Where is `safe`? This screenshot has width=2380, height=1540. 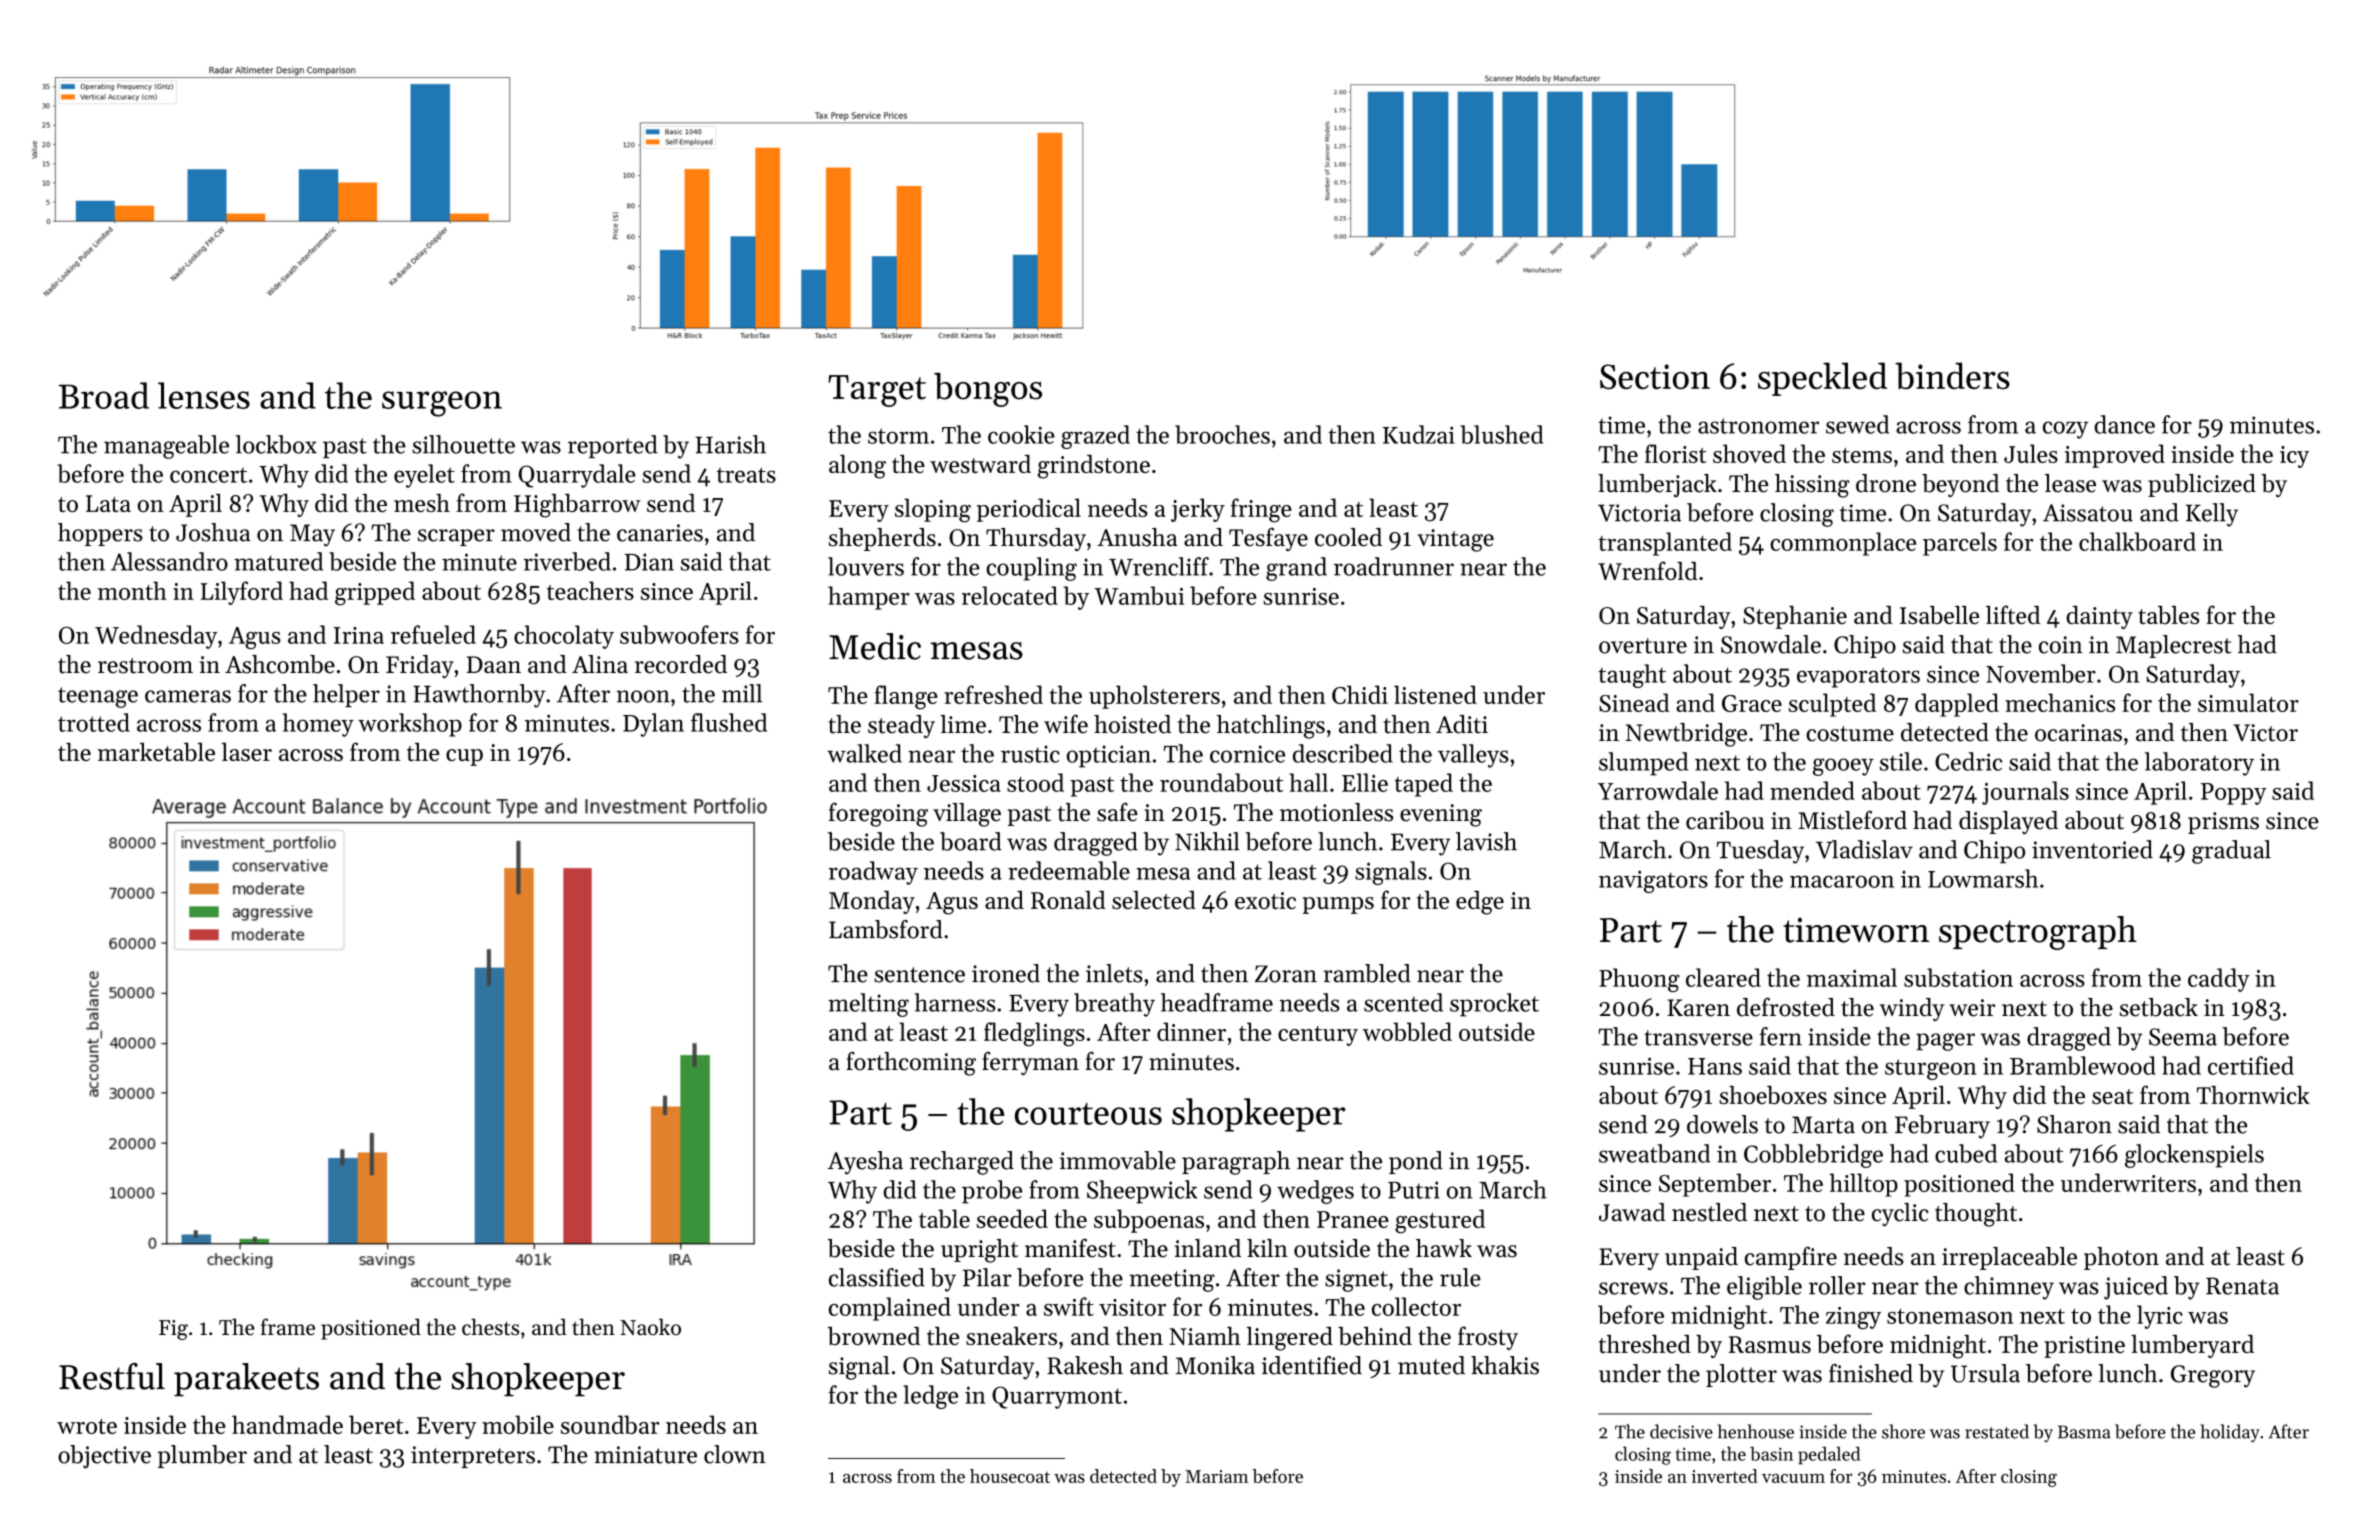
safe is located at coordinates (1117, 812).
